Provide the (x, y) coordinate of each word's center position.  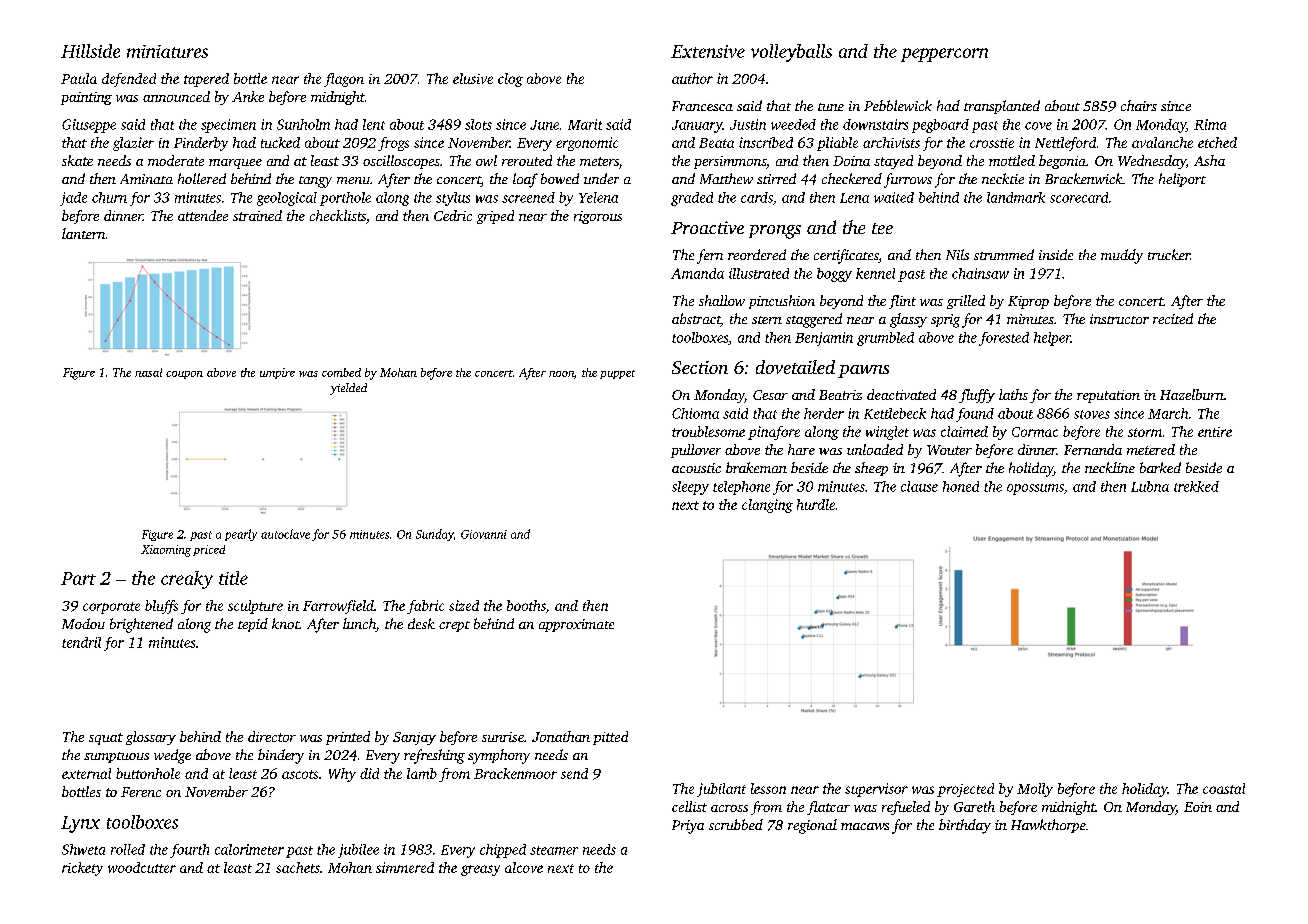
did (369, 773)
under (601, 178)
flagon (344, 80)
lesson (768, 788)
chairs (1139, 105)
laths (1013, 394)
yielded (348, 389)
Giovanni (484, 534)
